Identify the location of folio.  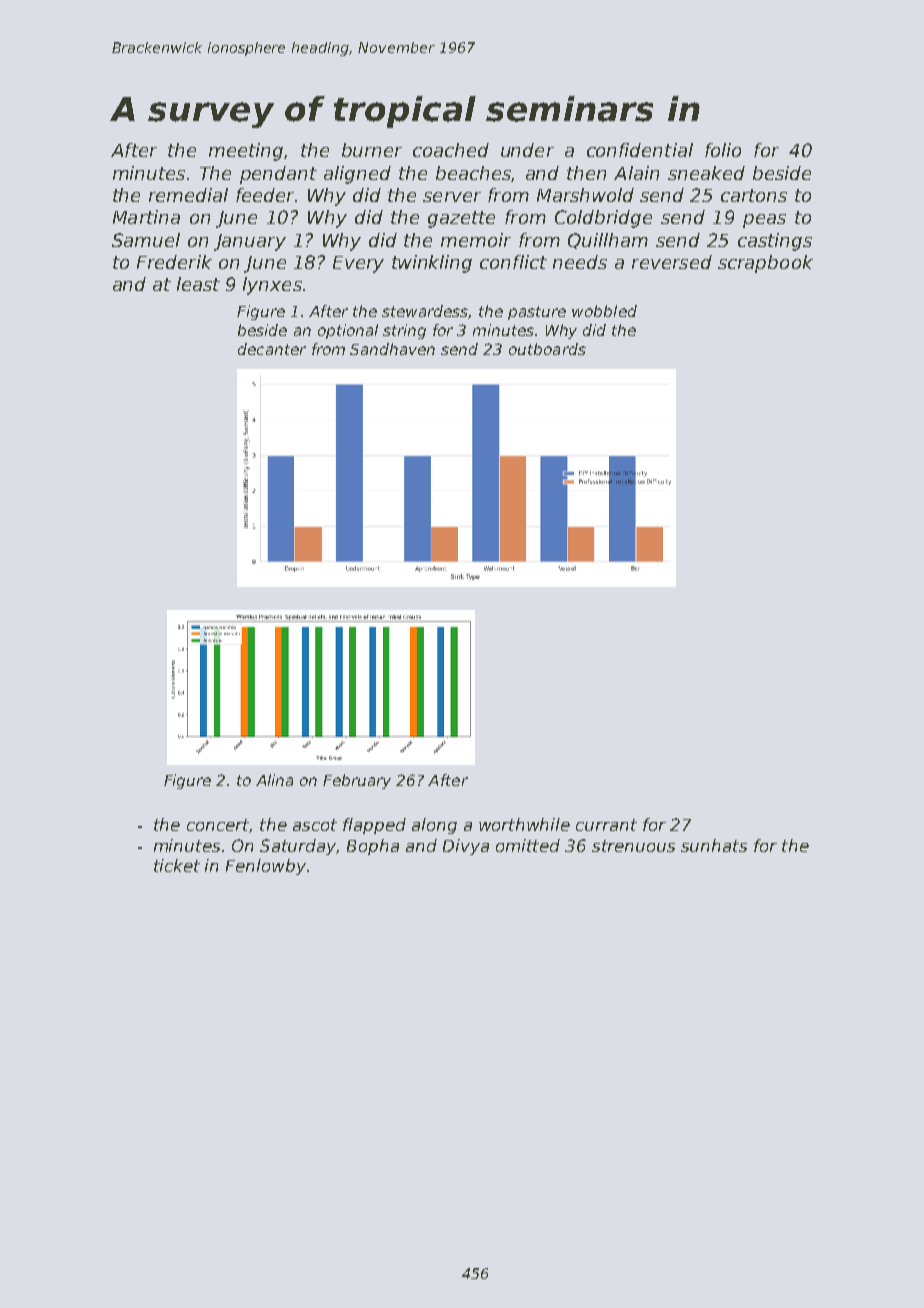
(723, 150).
